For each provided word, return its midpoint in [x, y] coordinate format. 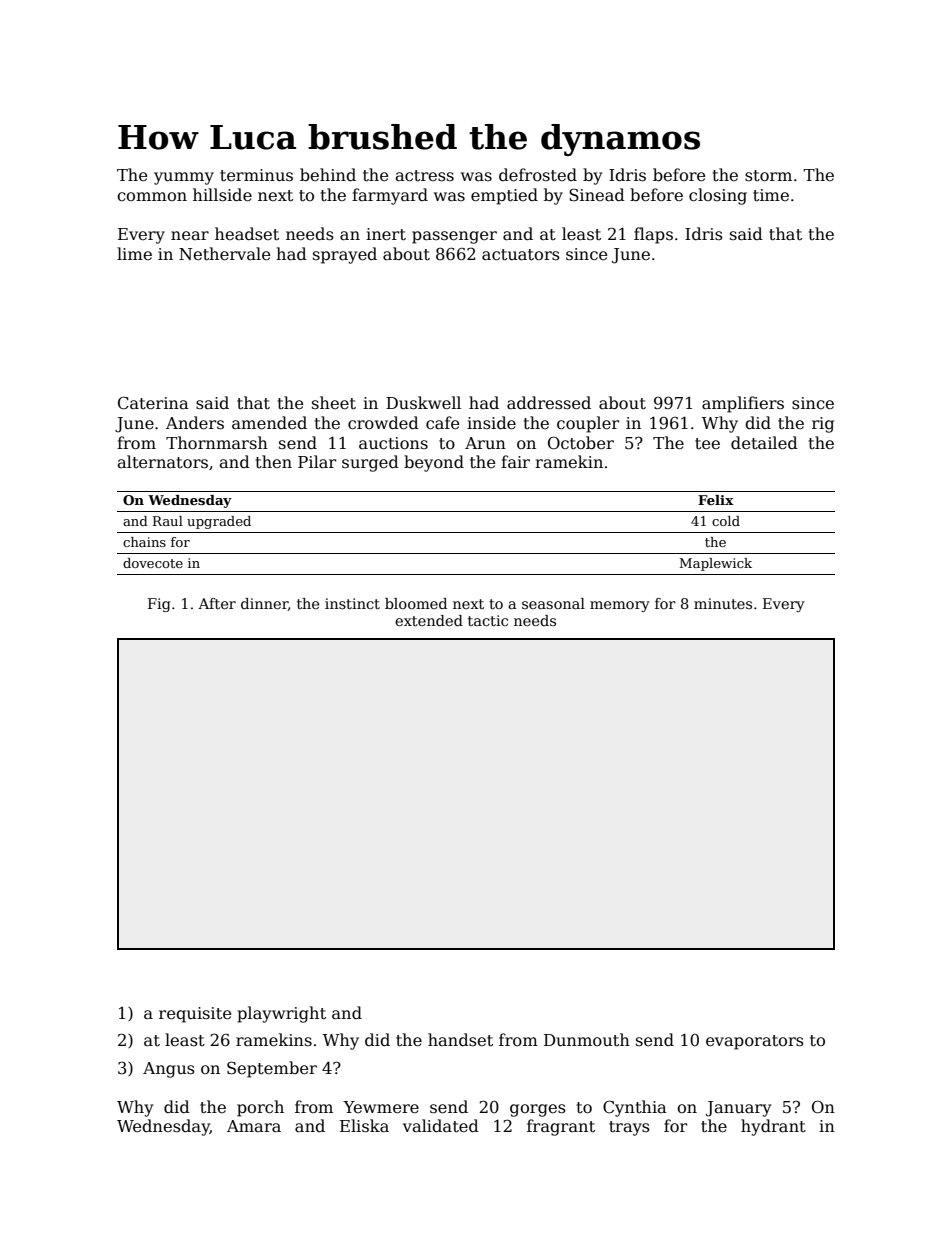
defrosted [538, 175]
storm [768, 175]
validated [441, 1126]
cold [726, 521]
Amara [254, 1126]
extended [429, 620]
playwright [281, 1014]
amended [269, 423]
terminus [256, 175]
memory [620, 606]
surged [370, 463]
